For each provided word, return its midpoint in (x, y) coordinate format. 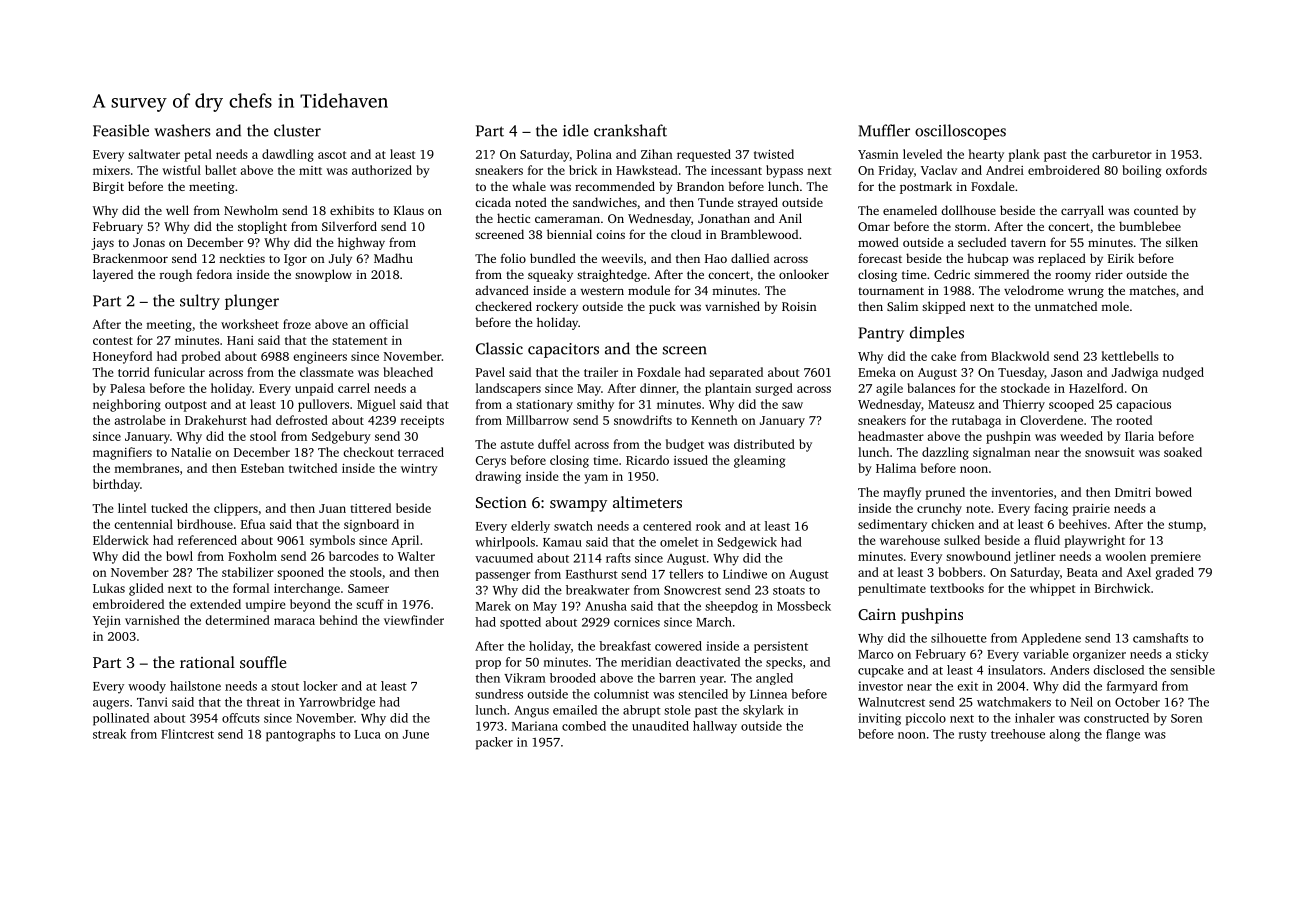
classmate (327, 372)
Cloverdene (1051, 420)
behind (338, 620)
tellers (686, 574)
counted (1156, 210)
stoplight (262, 227)
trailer (601, 372)
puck (662, 307)
